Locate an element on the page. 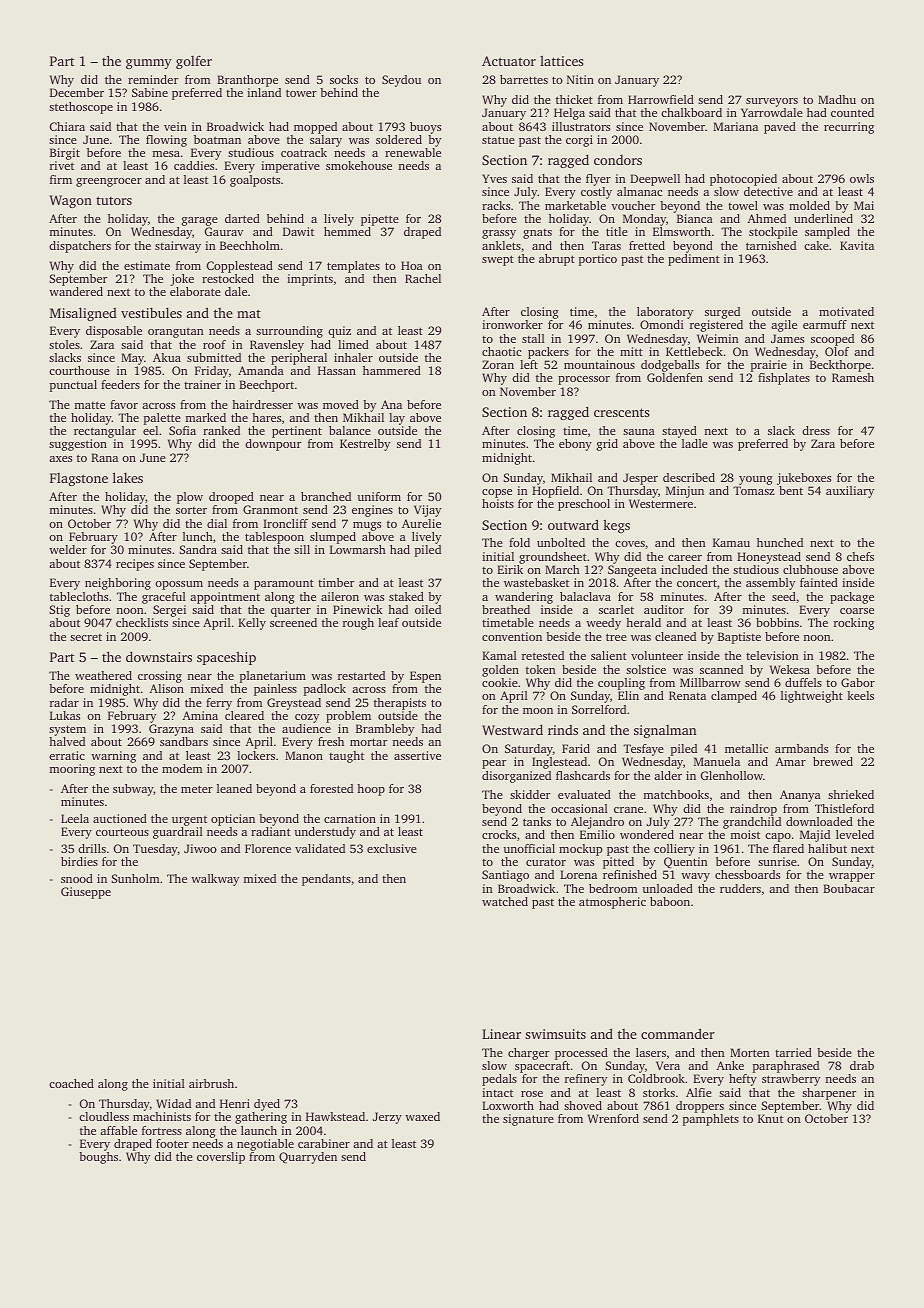 Image resolution: width=924 pixels, height=1308 pixels. Quarryden is located at coordinates (308, 1158).
